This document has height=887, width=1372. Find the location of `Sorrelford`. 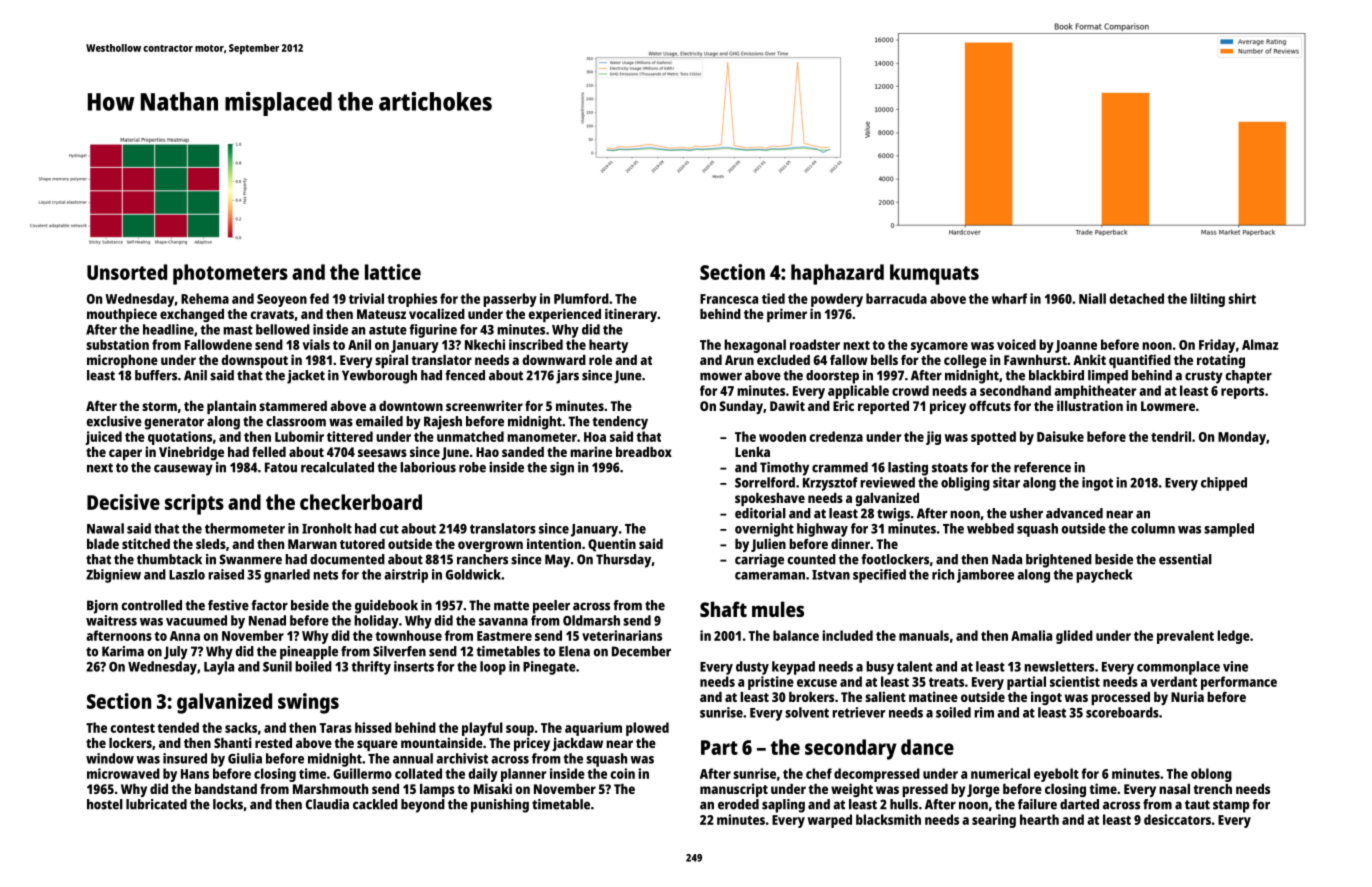

Sorrelford is located at coordinates (765, 482).
